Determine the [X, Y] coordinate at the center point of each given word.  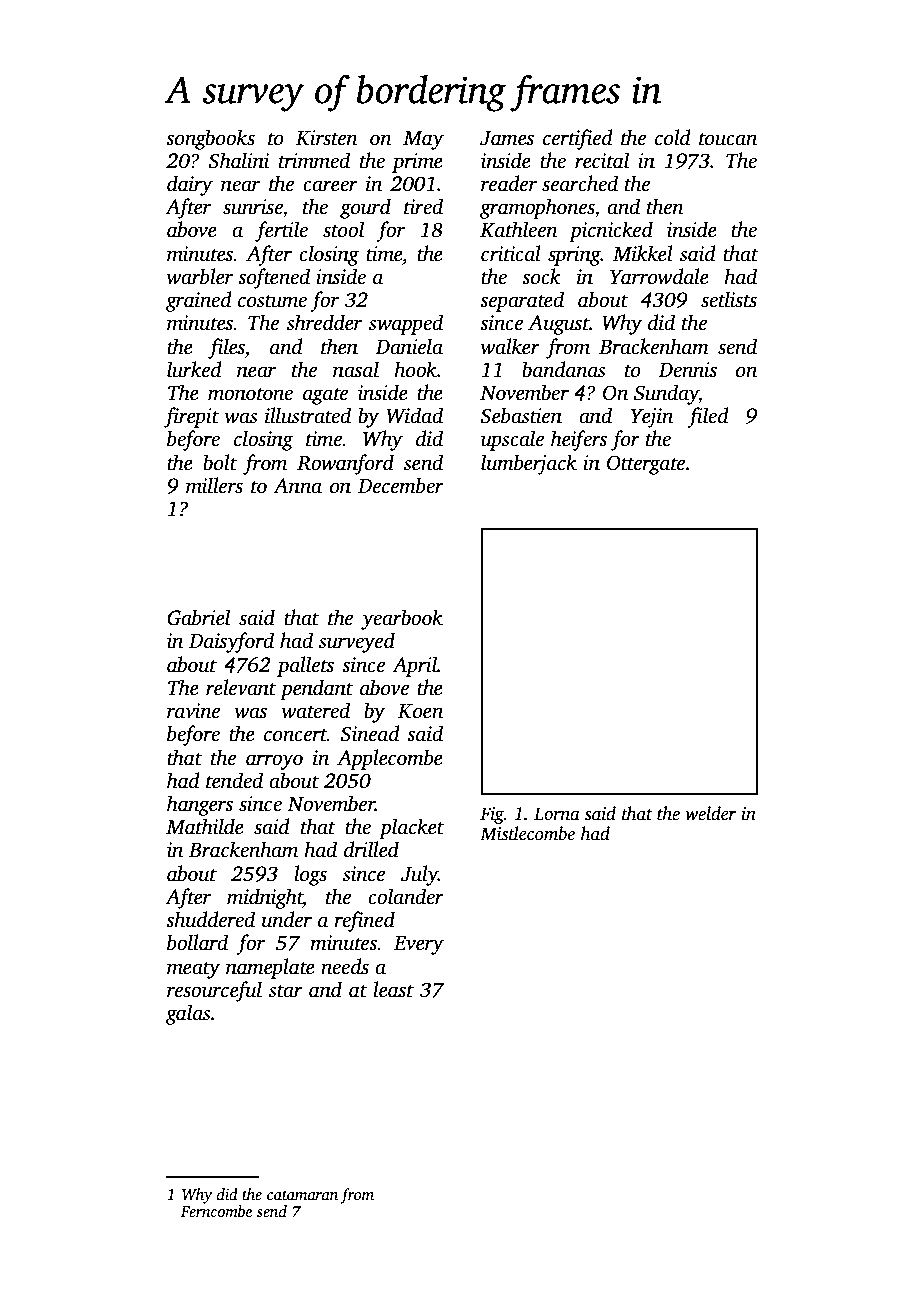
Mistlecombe [527, 833]
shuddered [210, 919]
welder [710, 813]
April [414, 666]
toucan [728, 139]
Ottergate [646, 465]
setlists [729, 299]
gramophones [537, 208]
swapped [406, 324]
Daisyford [231, 642]
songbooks [210, 139]
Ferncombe [216, 1211]
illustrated [308, 415]
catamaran [302, 1195]
